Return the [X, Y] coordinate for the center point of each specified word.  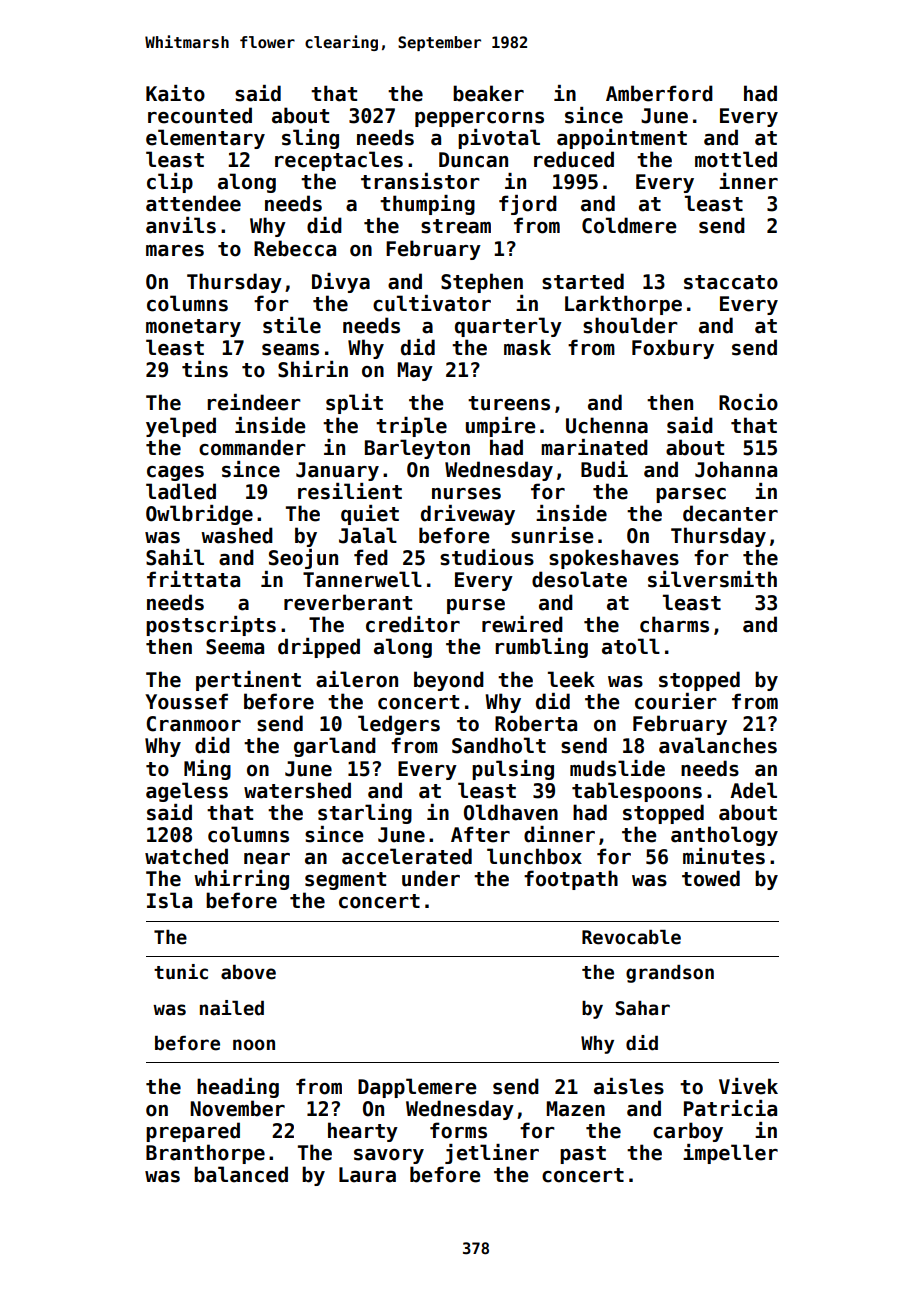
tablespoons [637, 792]
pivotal [499, 139]
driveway [468, 515]
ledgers [399, 725]
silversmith [712, 579]
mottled [736, 159]
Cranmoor [193, 724]
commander [252, 447]
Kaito [175, 93]
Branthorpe [205, 1154]
